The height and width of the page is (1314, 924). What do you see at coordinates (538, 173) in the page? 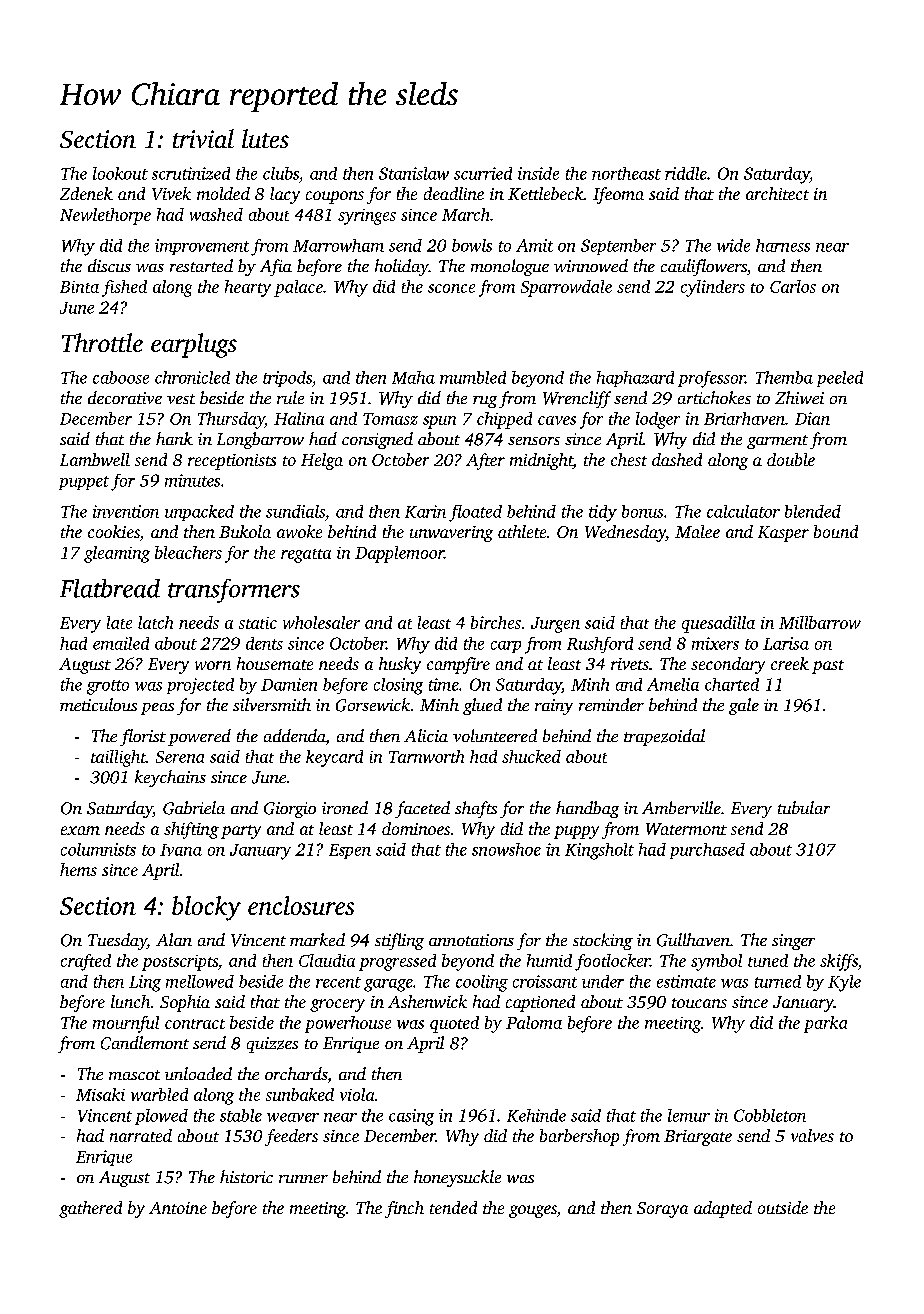
I see `inside` at bounding box center [538, 173].
